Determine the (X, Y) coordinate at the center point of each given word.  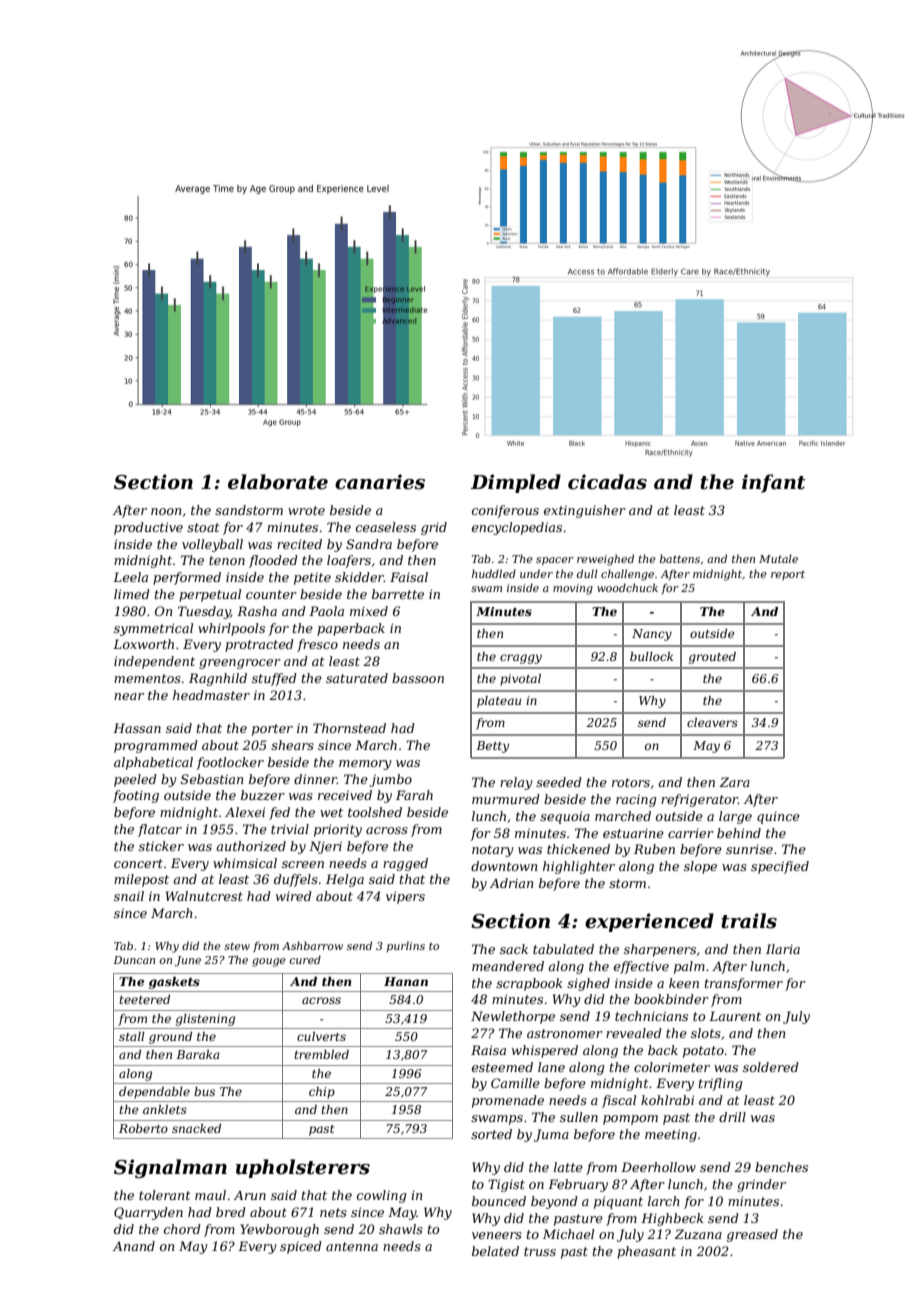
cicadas (607, 482)
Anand (134, 1246)
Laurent (735, 1016)
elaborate (278, 482)
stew (237, 946)
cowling (381, 1196)
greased (752, 1235)
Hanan (406, 981)
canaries (380, 482)
